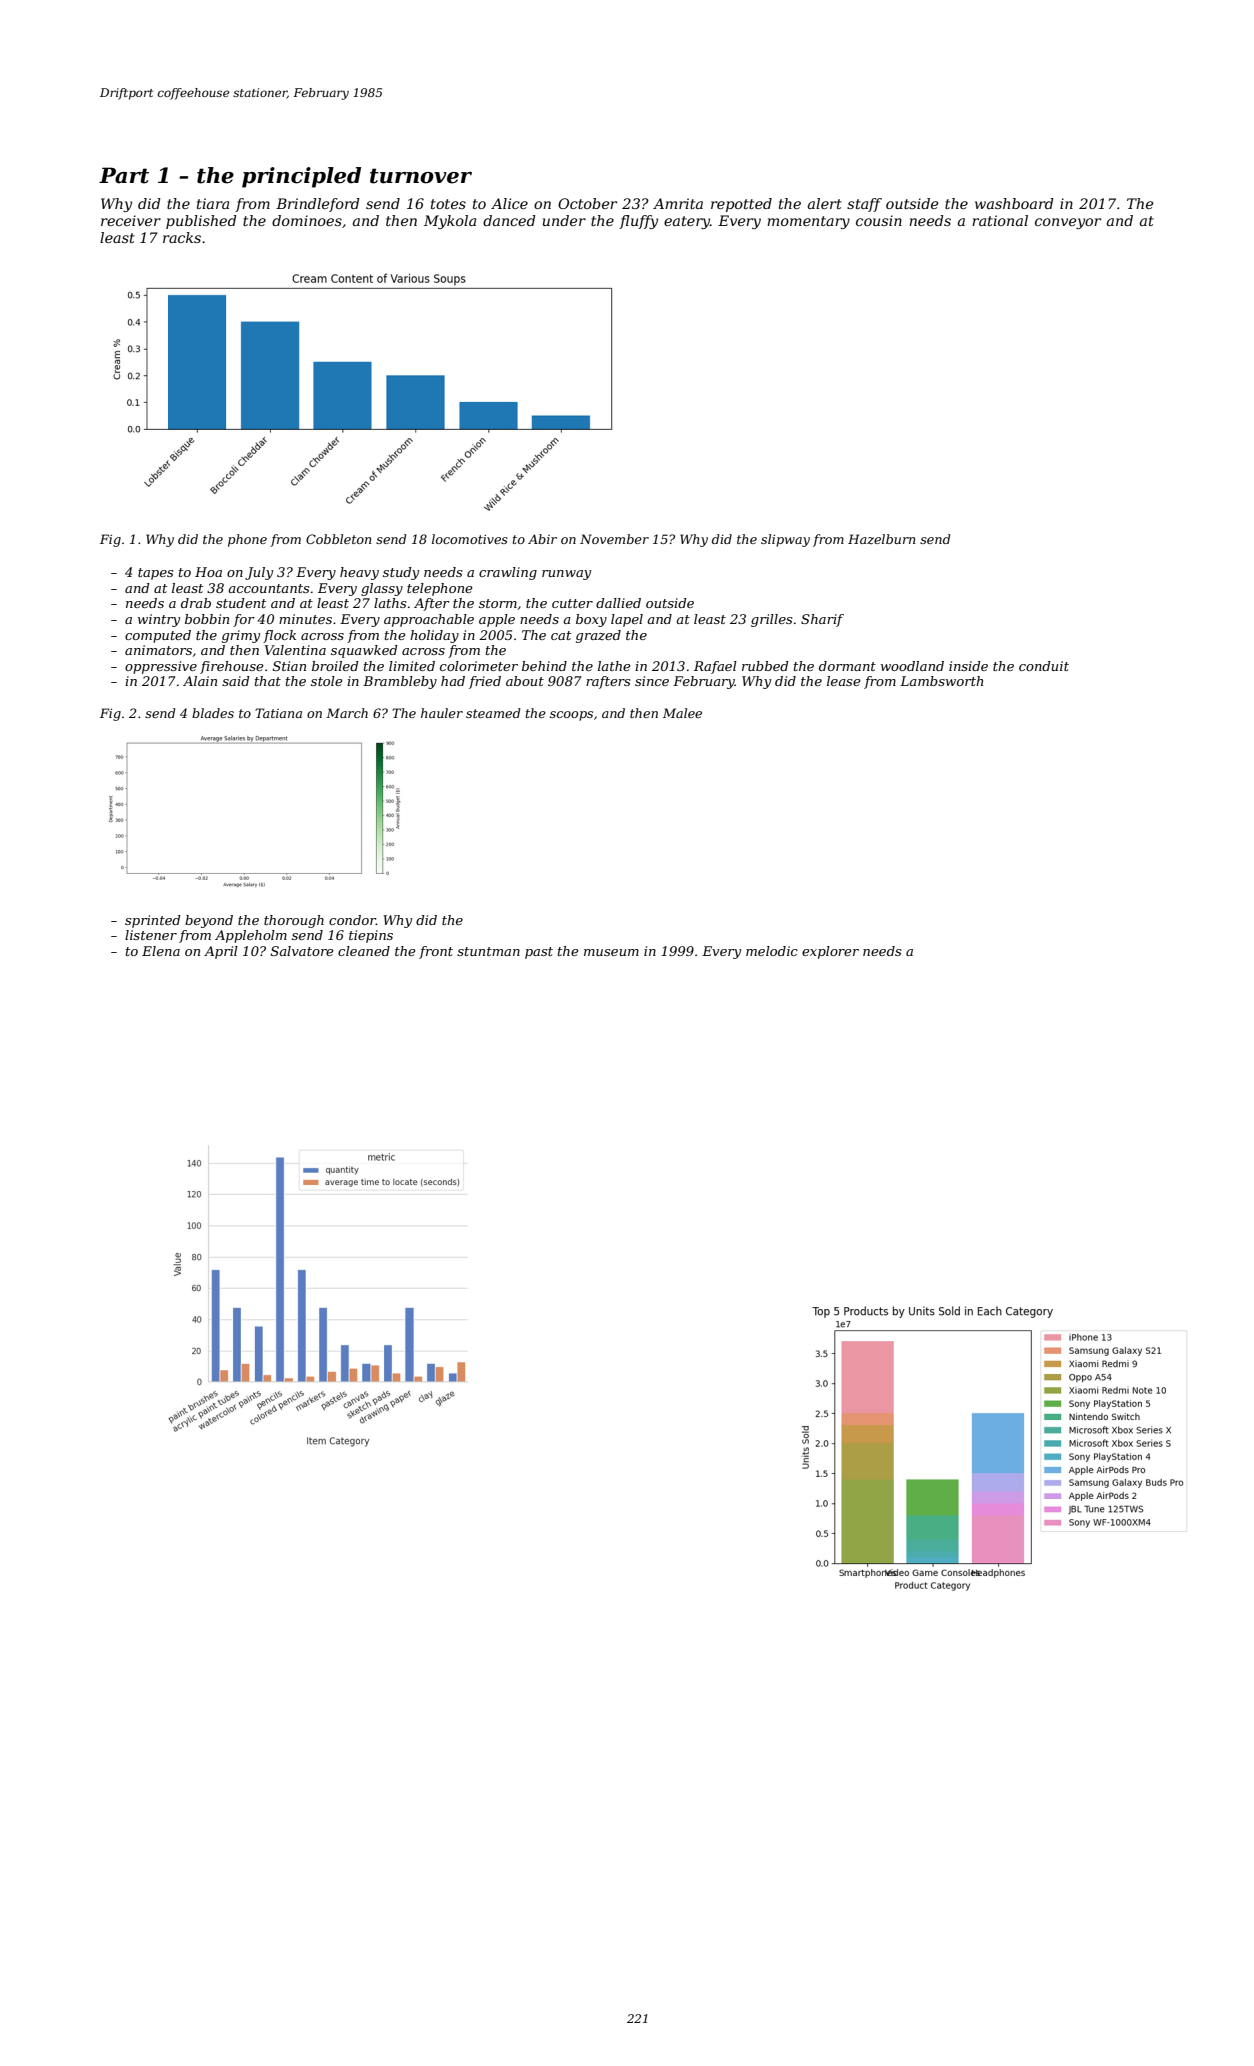  I want to click on receiver, so click(131, 220).
